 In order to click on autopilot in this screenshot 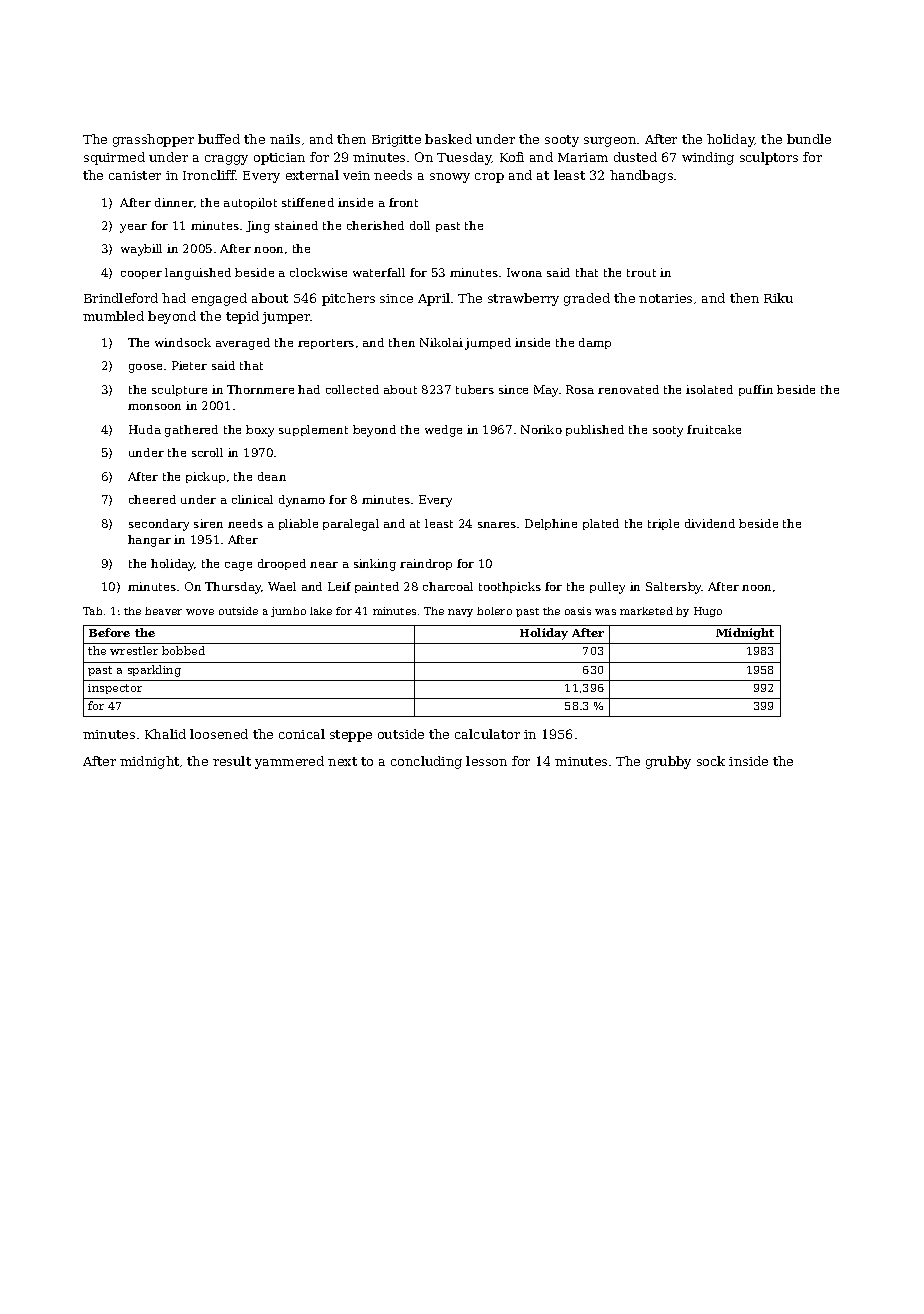, I will do `click(250, 203)`.
